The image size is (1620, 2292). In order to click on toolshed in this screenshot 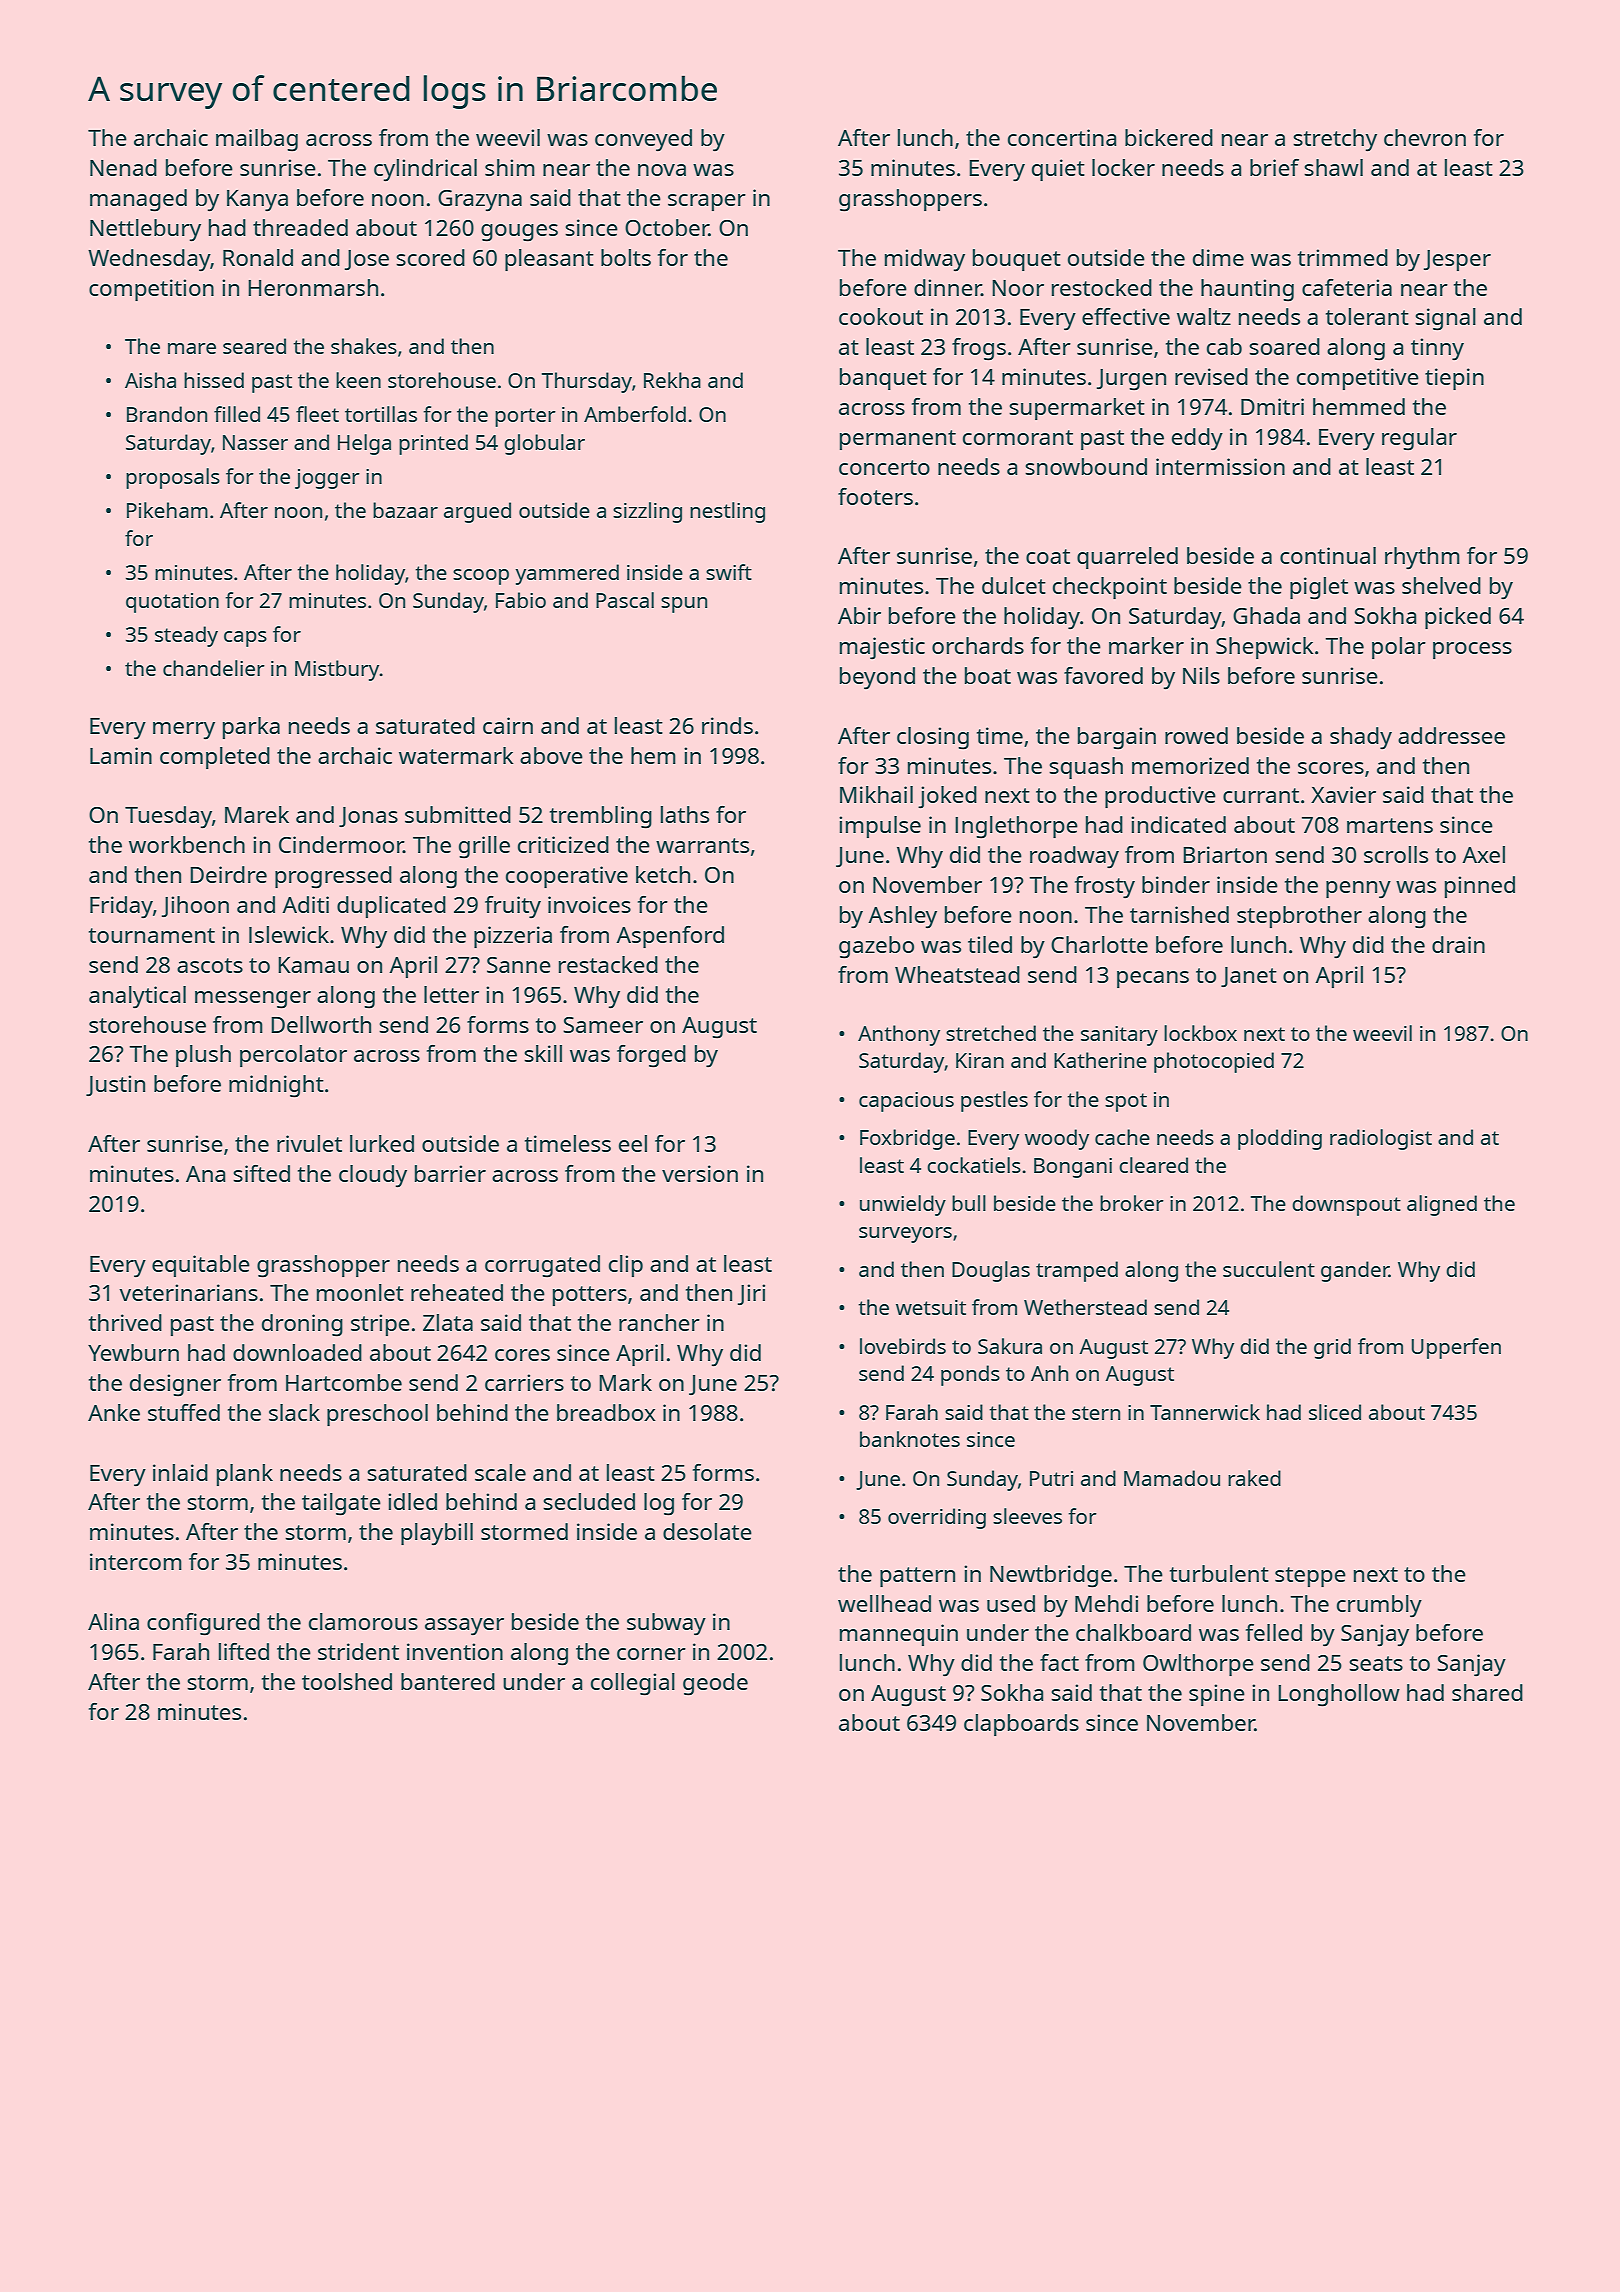, I will do `click(347, 1681)`.
